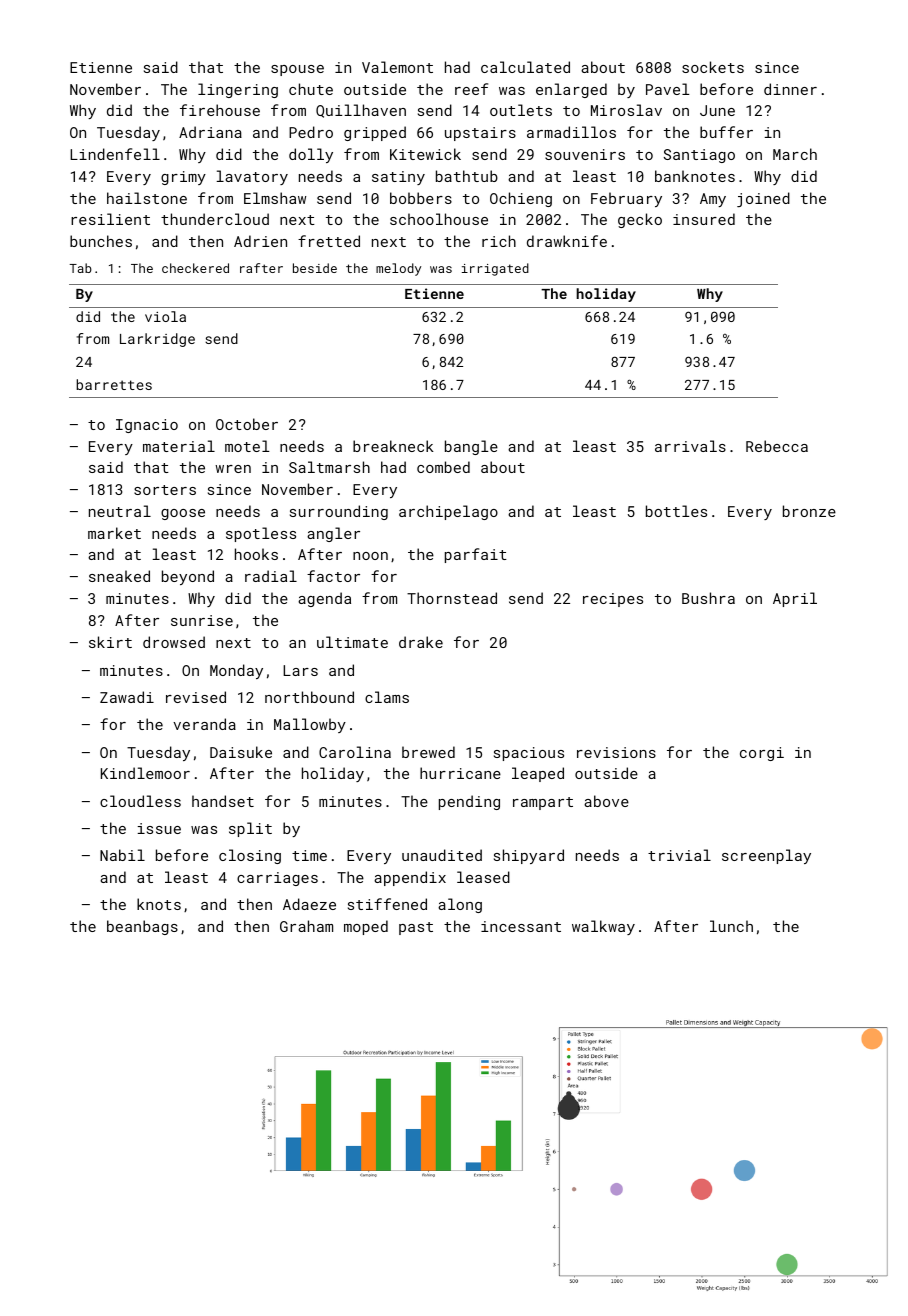 Image resolution: width=908 pixels, height=1316 pixels. What do you see at coordinates (315, 268) in the page?
I see `beside` at bounding box center [315, 268].
